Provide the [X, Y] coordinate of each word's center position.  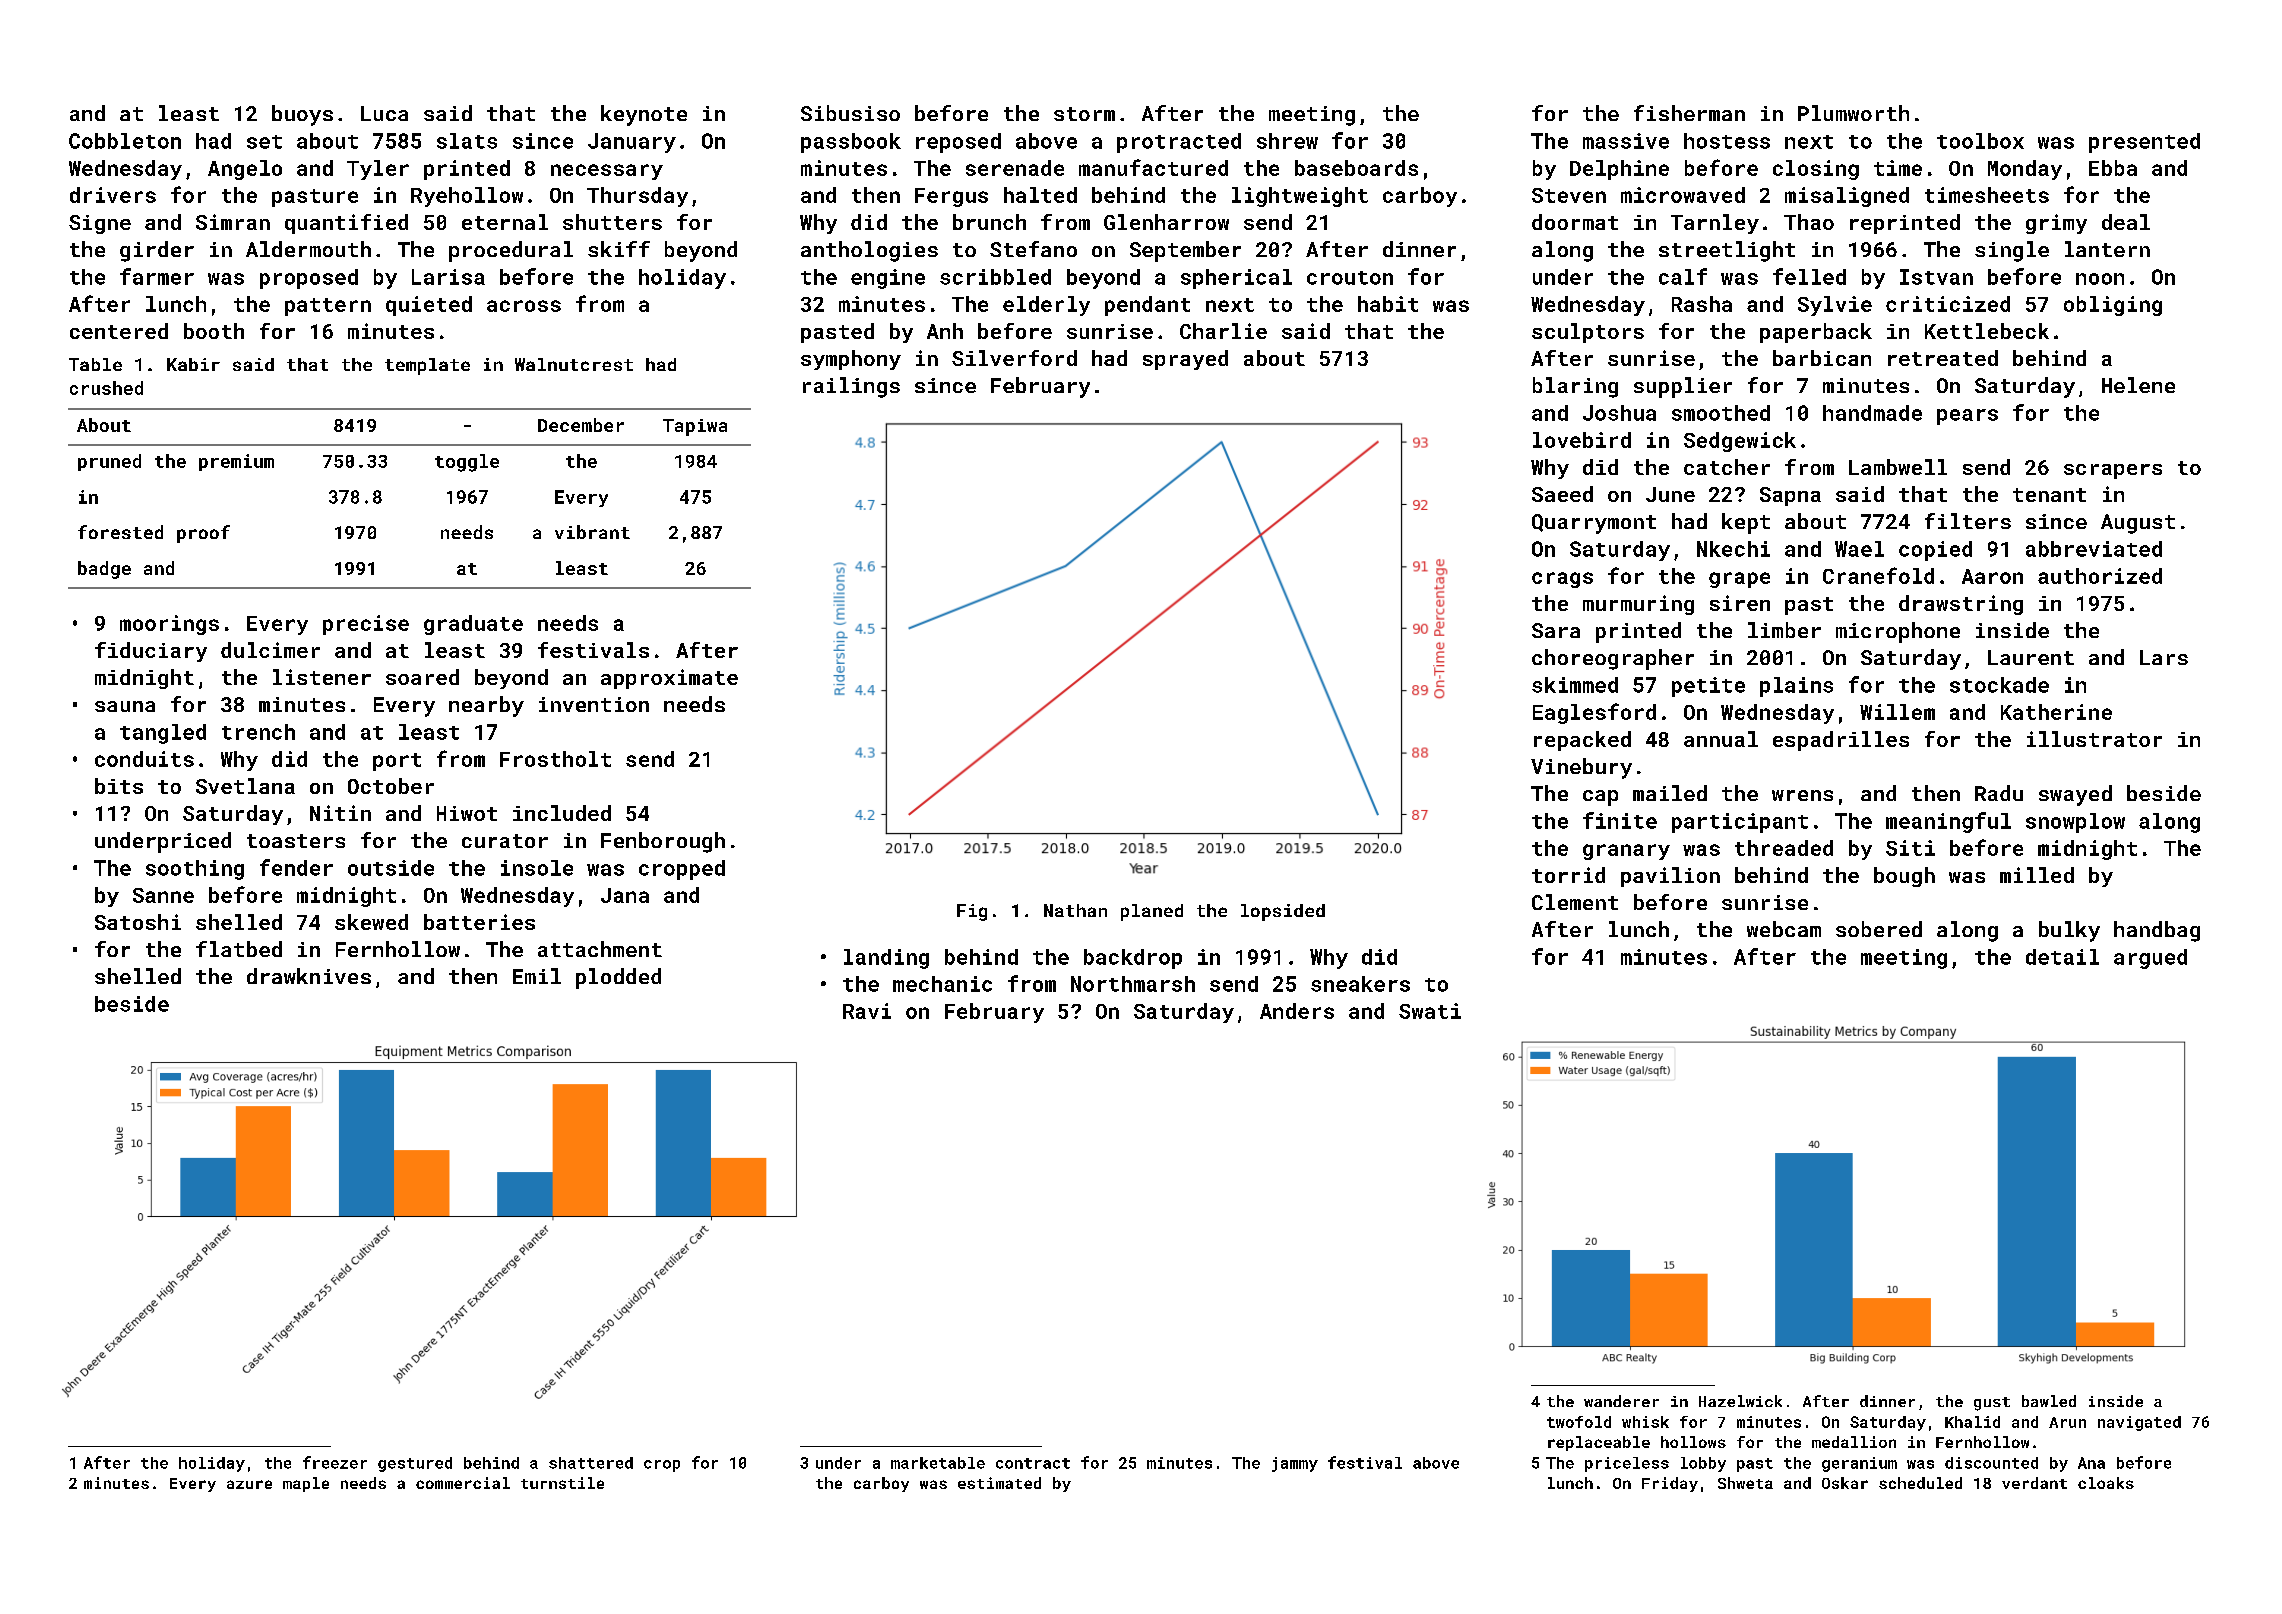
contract [1033, 1463]
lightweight [1300, 197]
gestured [415, 1464]
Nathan [1075, 910]
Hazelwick [1740, 1401]
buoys [302, 115]
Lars [2164, 657]
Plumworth [1853, 113]
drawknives [309, 976]
